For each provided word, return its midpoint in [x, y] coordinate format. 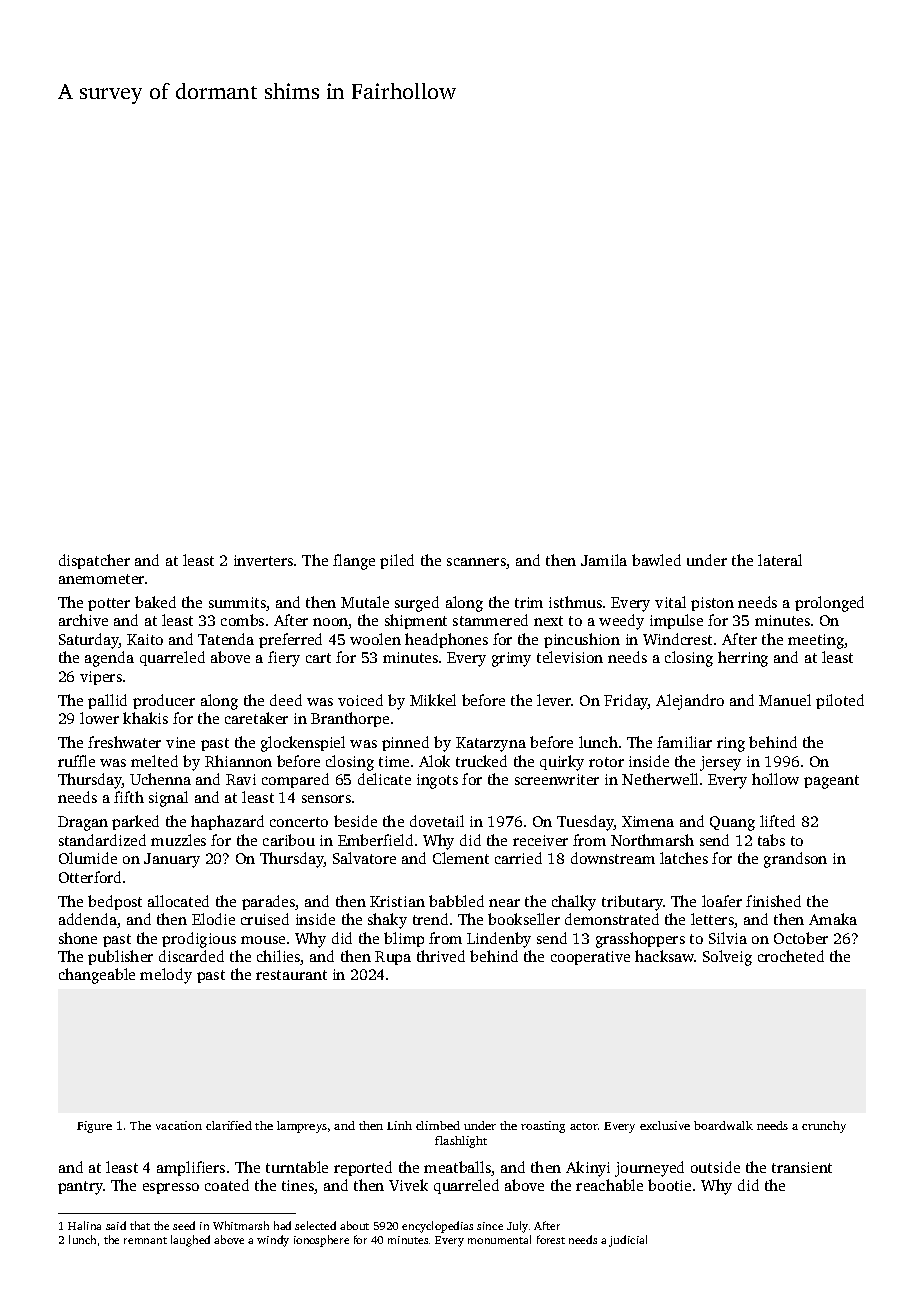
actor [584, 1126]
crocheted [791, 956]
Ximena [648, 821]
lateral [780, 560]
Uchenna [160, 779]
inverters [263, 560]
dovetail [437, 821]
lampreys [302, 1127]
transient [802, 1167]
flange [354, 562]
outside [715, 1167]
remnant [145, 1240]
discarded [191, 956]
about [354, 1225]
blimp [404, 939]
